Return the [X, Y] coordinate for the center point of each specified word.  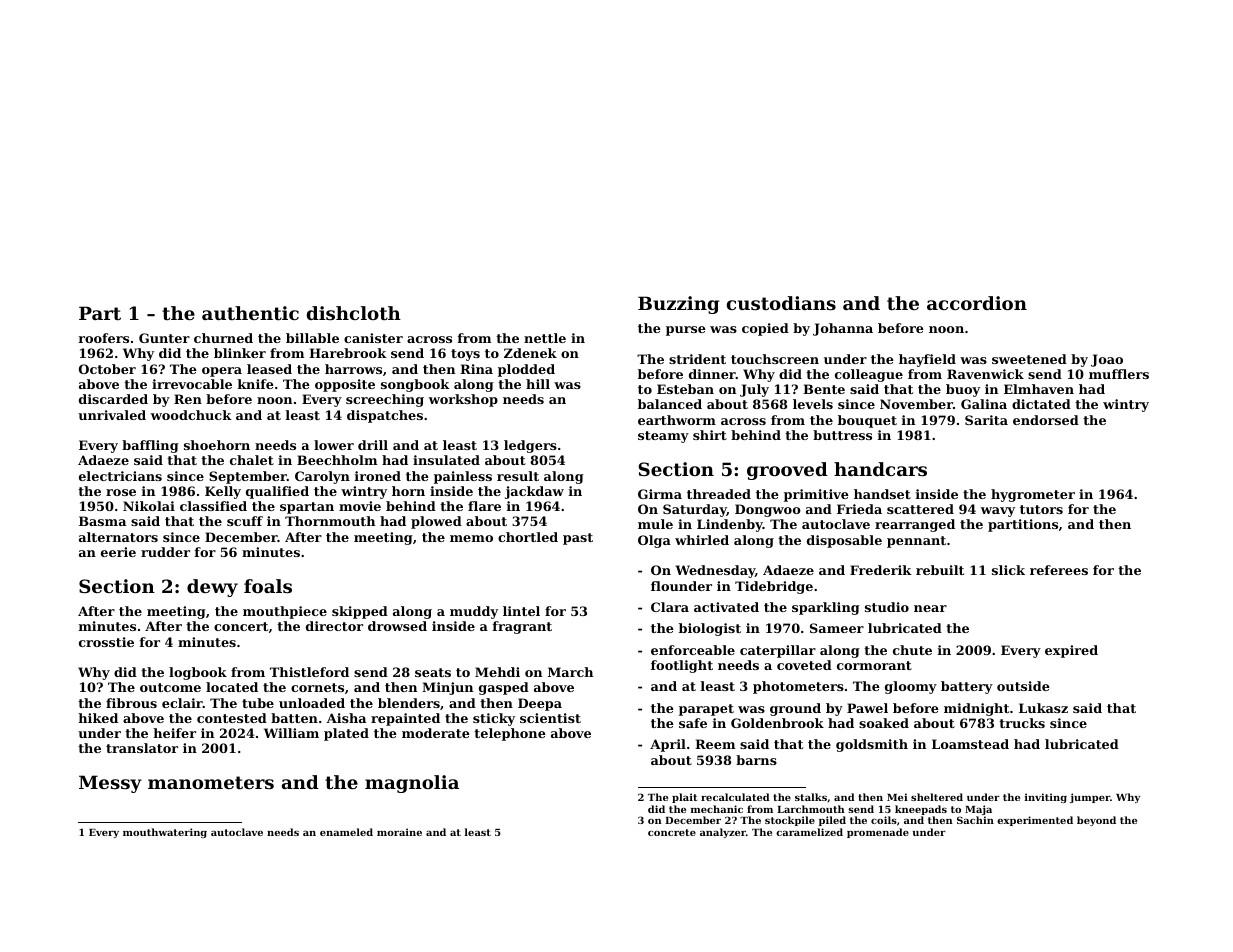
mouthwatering [165, 833]
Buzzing [678, 305]
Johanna [843, 329]
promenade [878, 833]
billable [312, 338]
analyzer [723, 833]
